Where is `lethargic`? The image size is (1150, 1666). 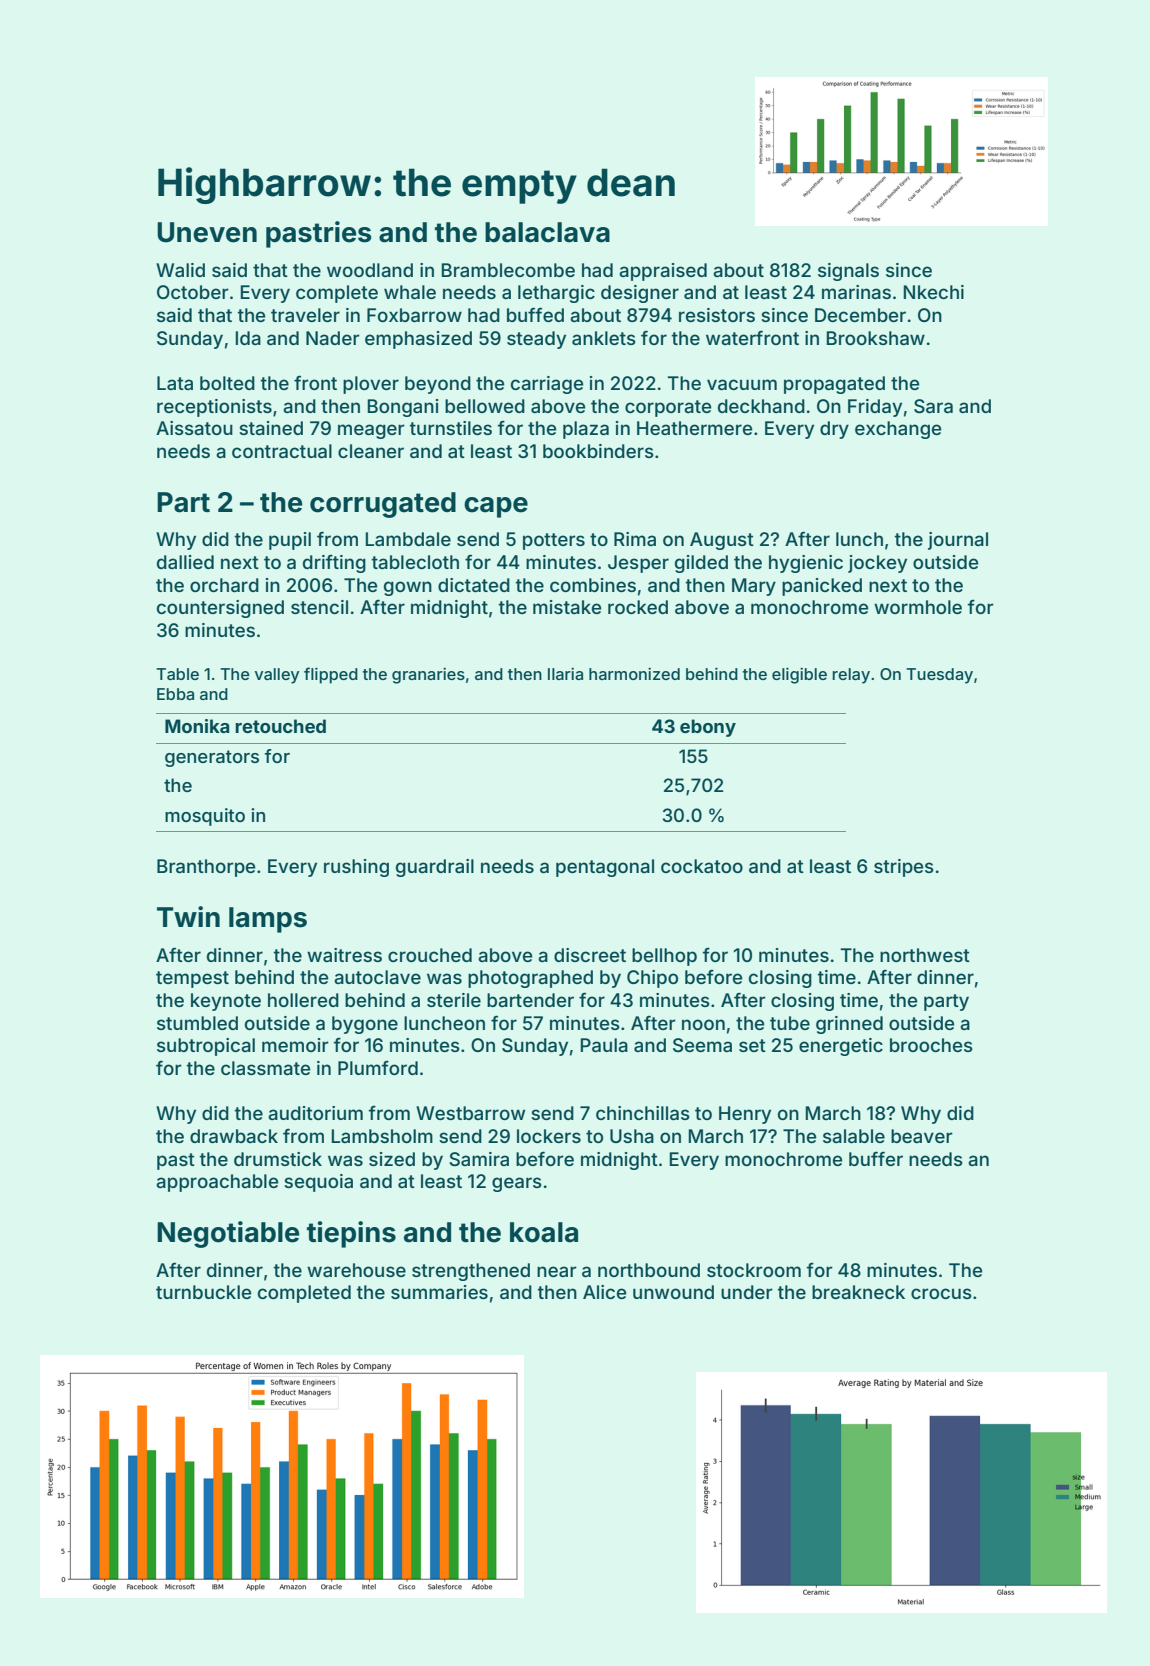 lethargic is located at coordinates (556, 294).
